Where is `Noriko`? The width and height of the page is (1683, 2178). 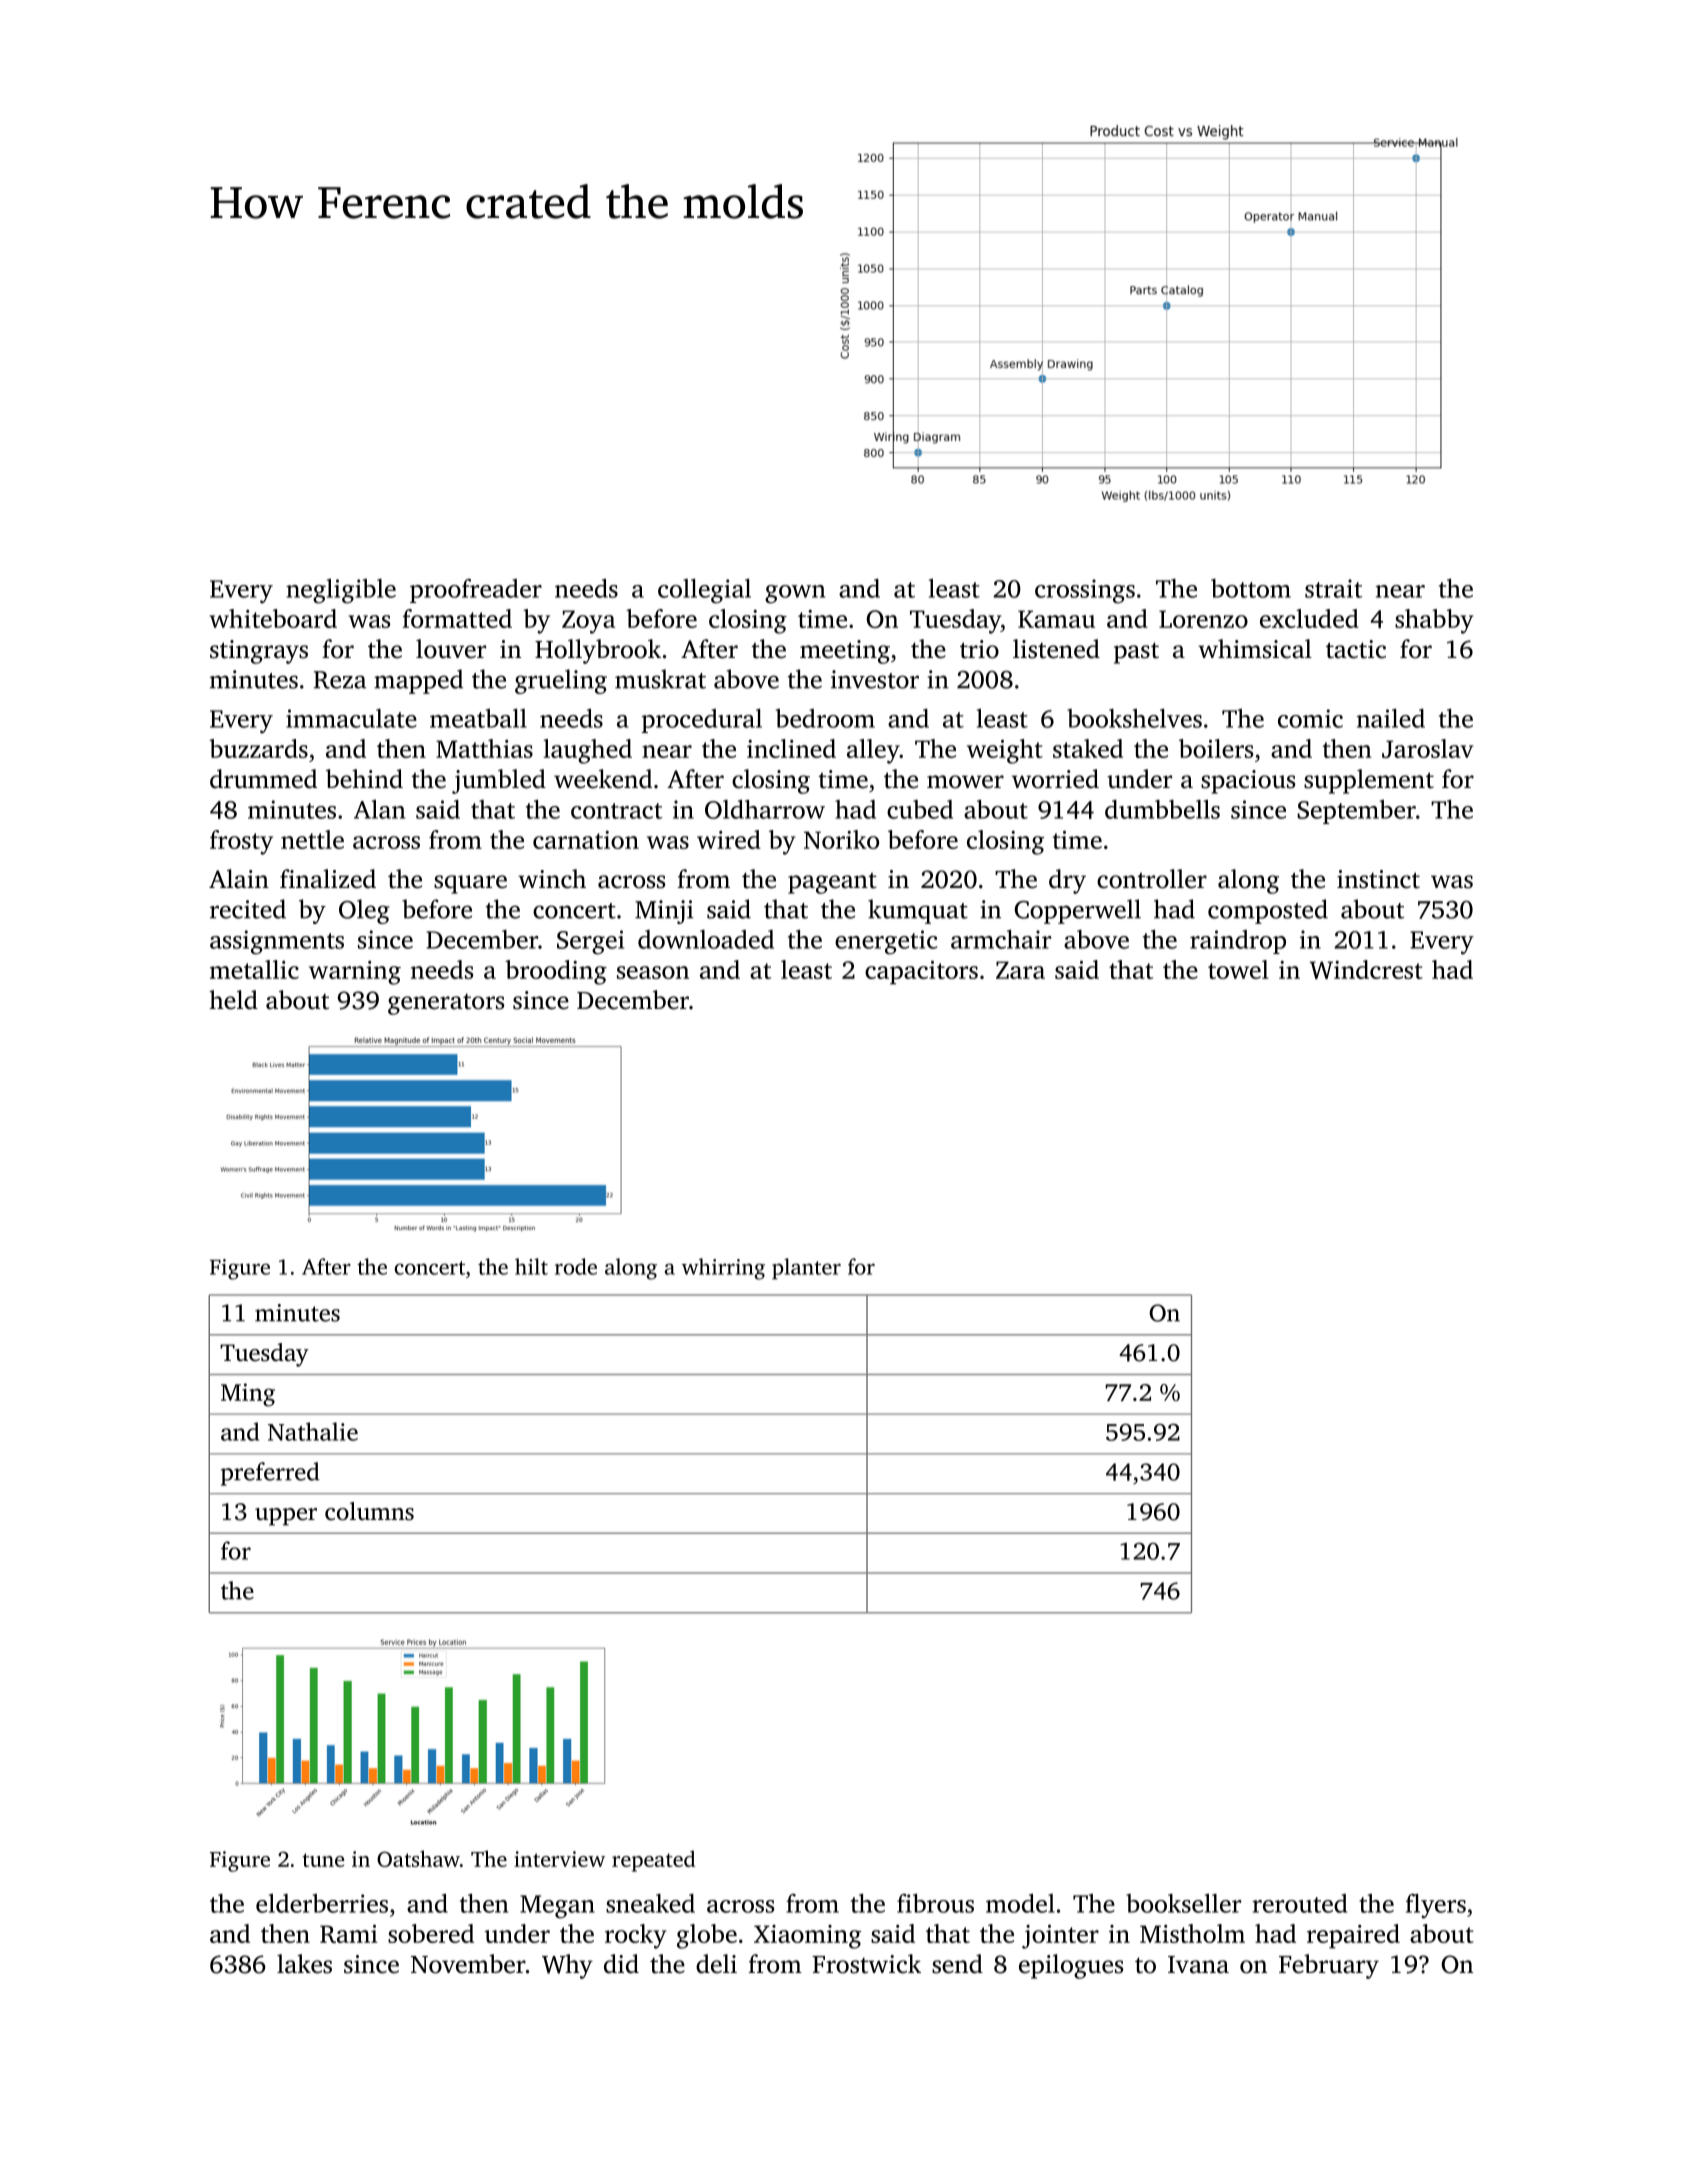 Noriko is located at coordinates (841, 839).
